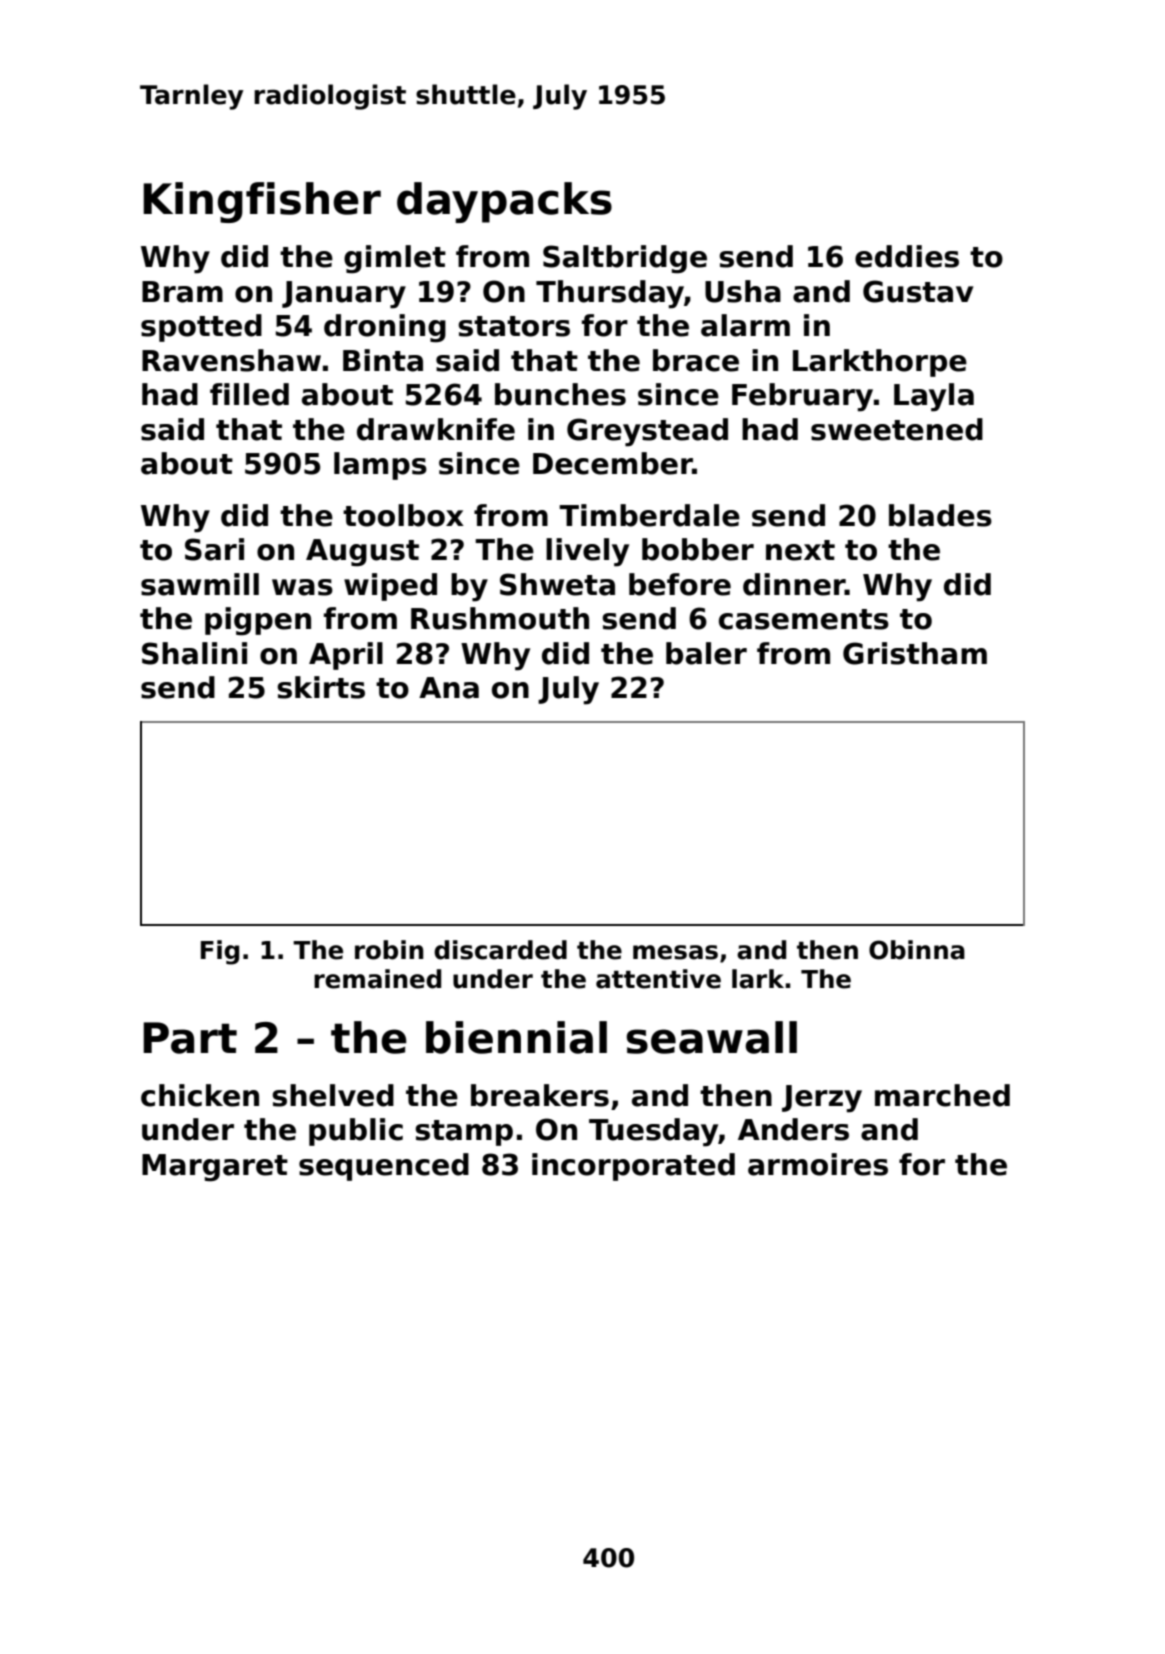 Image resolution: width=1165 pixels, height=1654 pixels. I want to click on shelved, so click(333, 1095).
